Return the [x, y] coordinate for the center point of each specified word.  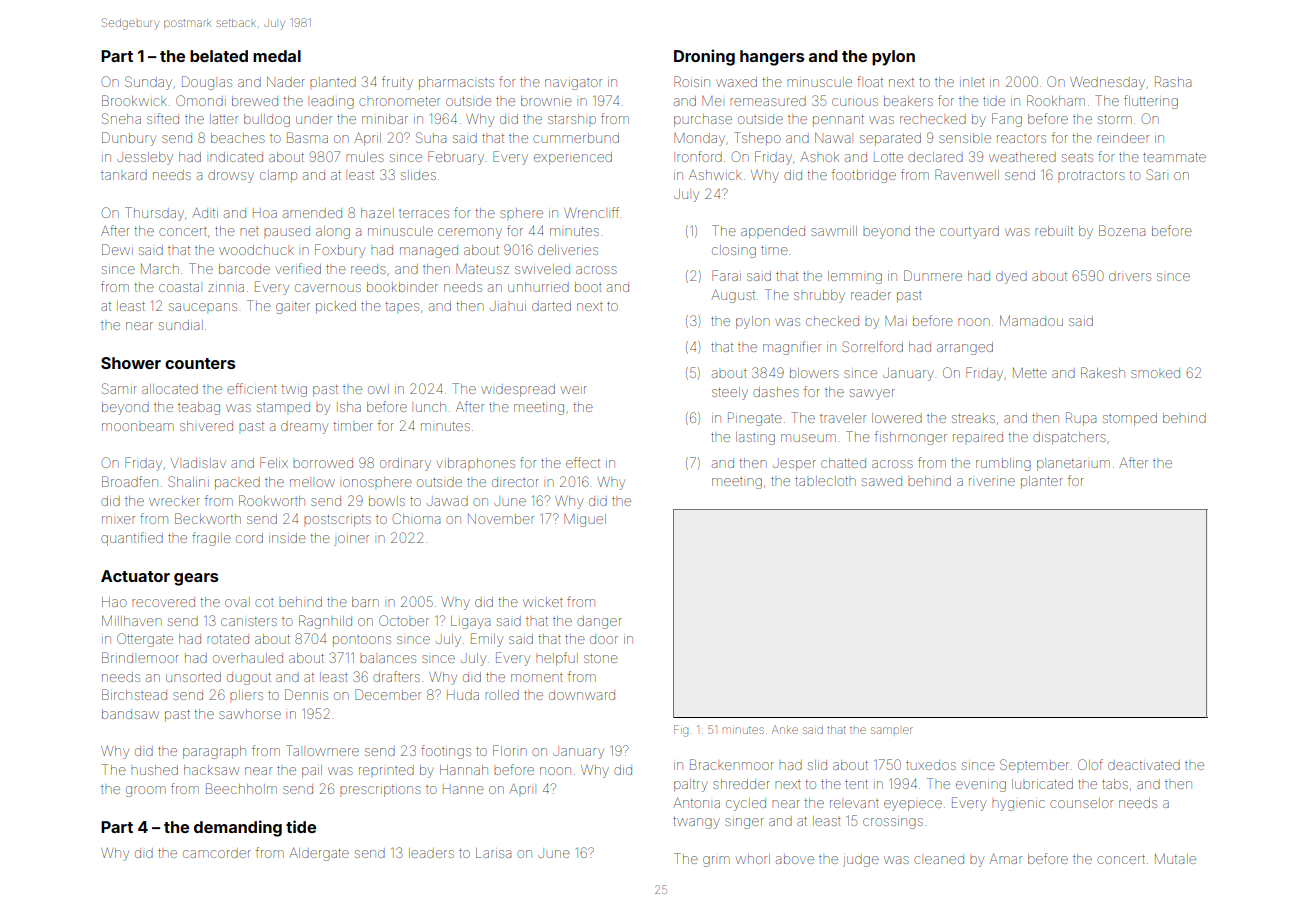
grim [716, 861]
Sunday [148, 83]
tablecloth [825, 481]
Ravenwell [967, 174]
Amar [1005, 858]
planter [1042, 482]
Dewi [117, 249]
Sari [1156, 174]
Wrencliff [591, 212]
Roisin [692, 81]
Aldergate [319, 854]
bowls [387, 501]
